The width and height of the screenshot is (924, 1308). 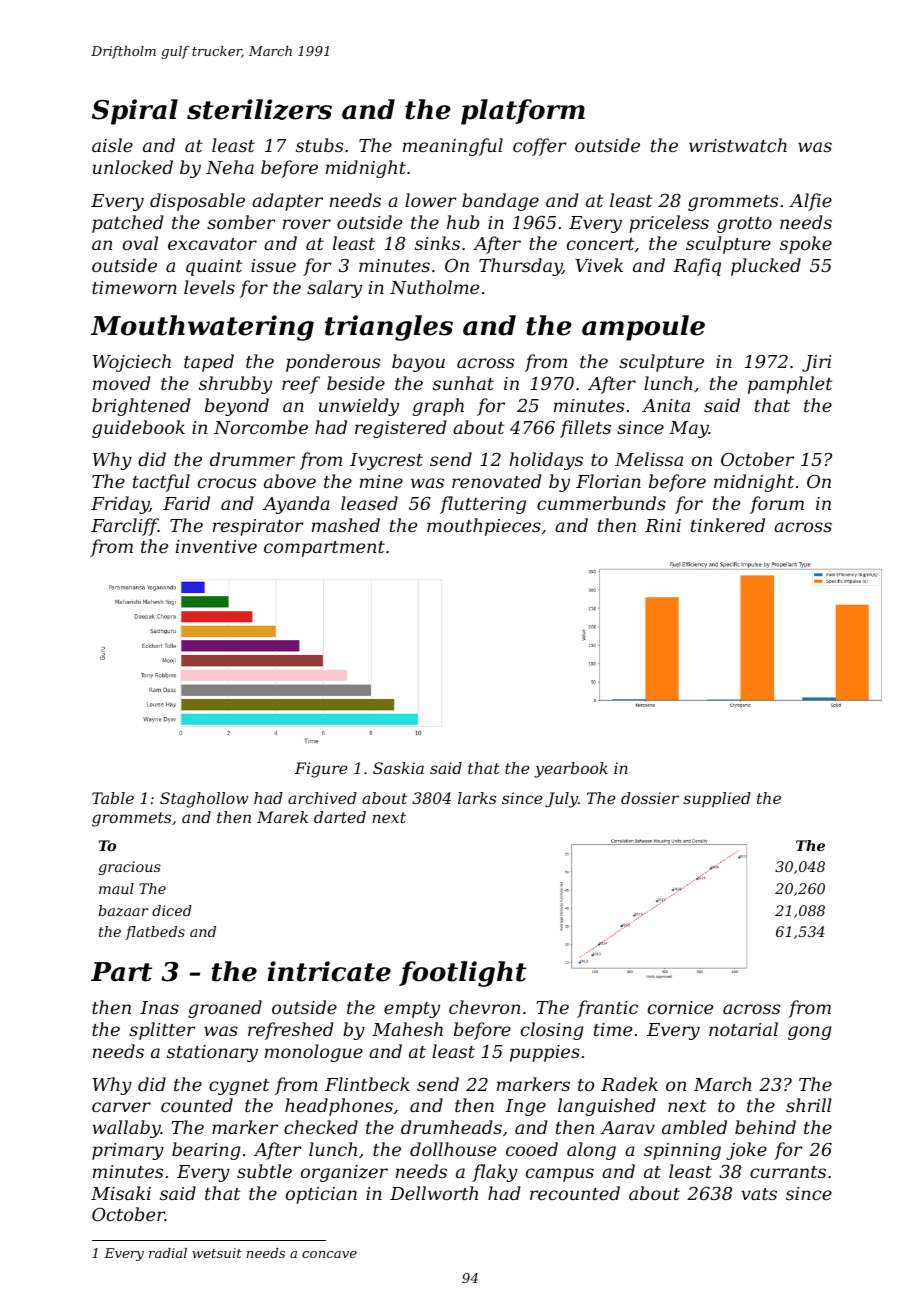 What do you see at coordinates (560, 1175) in the screenshot?
I see `campus` at bounding box center [560, 1175].
